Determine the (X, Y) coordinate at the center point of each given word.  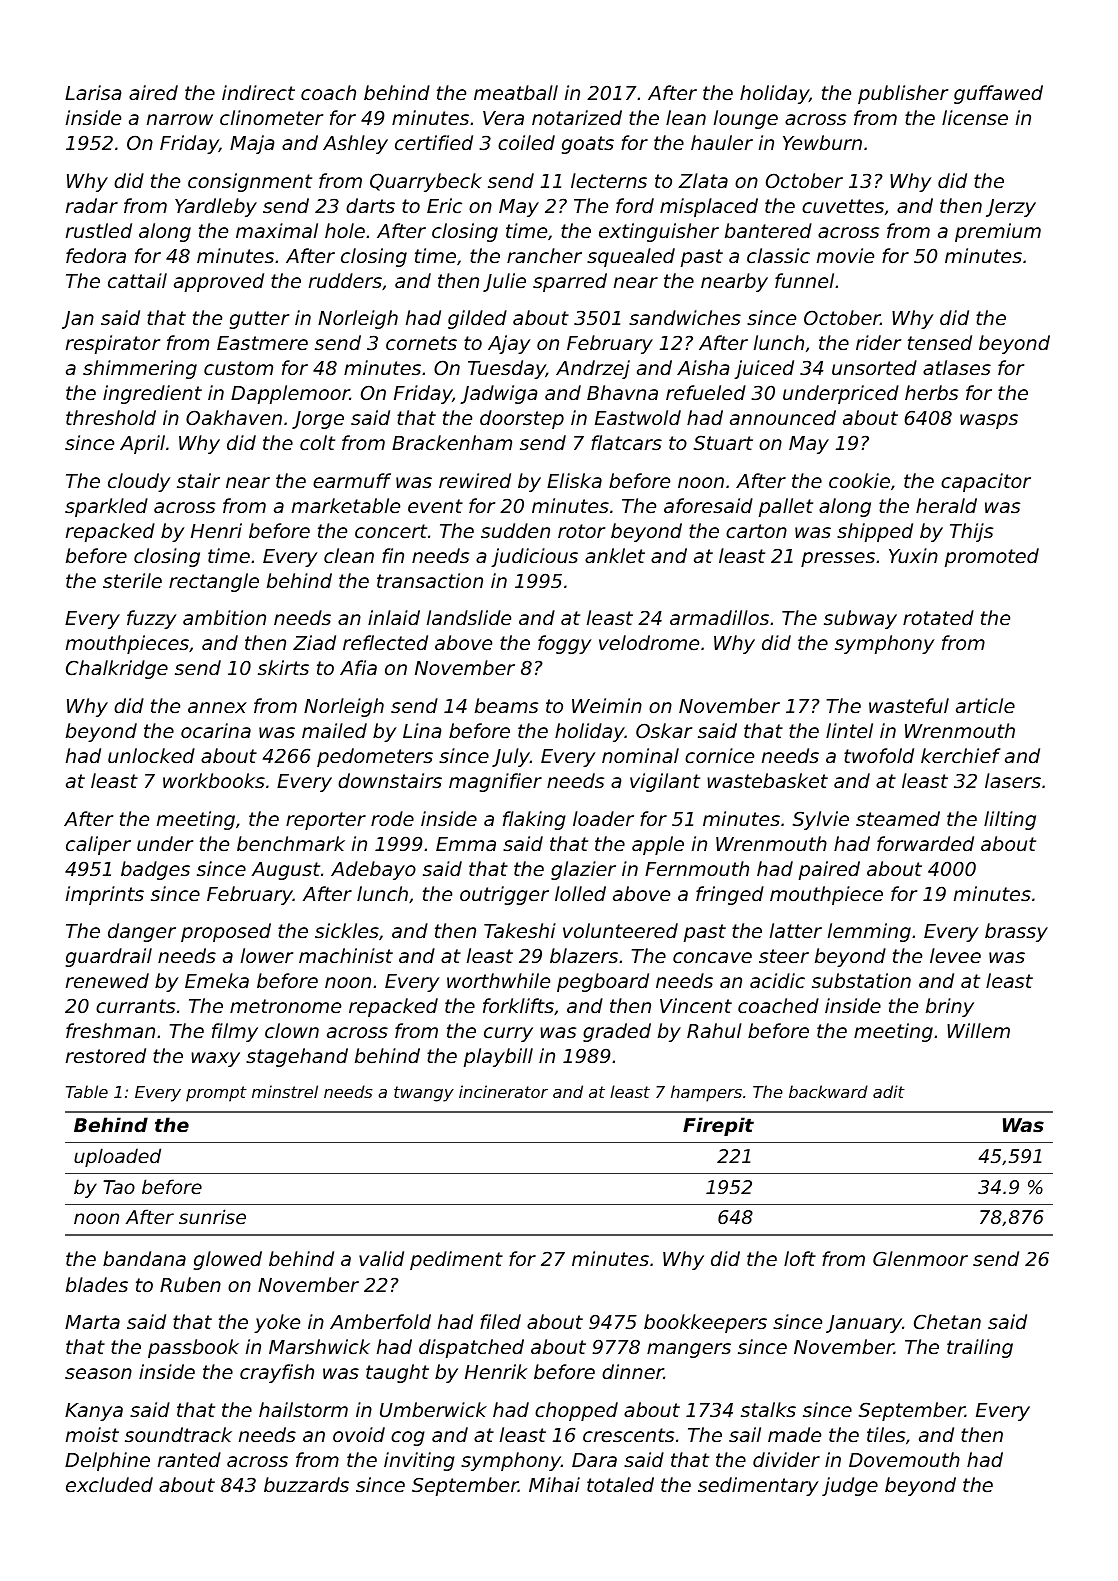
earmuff (352, 480)
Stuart (723, 442)
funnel (804, 280)
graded (617, 1032)
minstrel (285, 1091)
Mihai (554, 1484)
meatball (516, 92)
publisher (903, 94)
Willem (978, 1030)
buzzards (306, 1484)
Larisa (93, 92)
